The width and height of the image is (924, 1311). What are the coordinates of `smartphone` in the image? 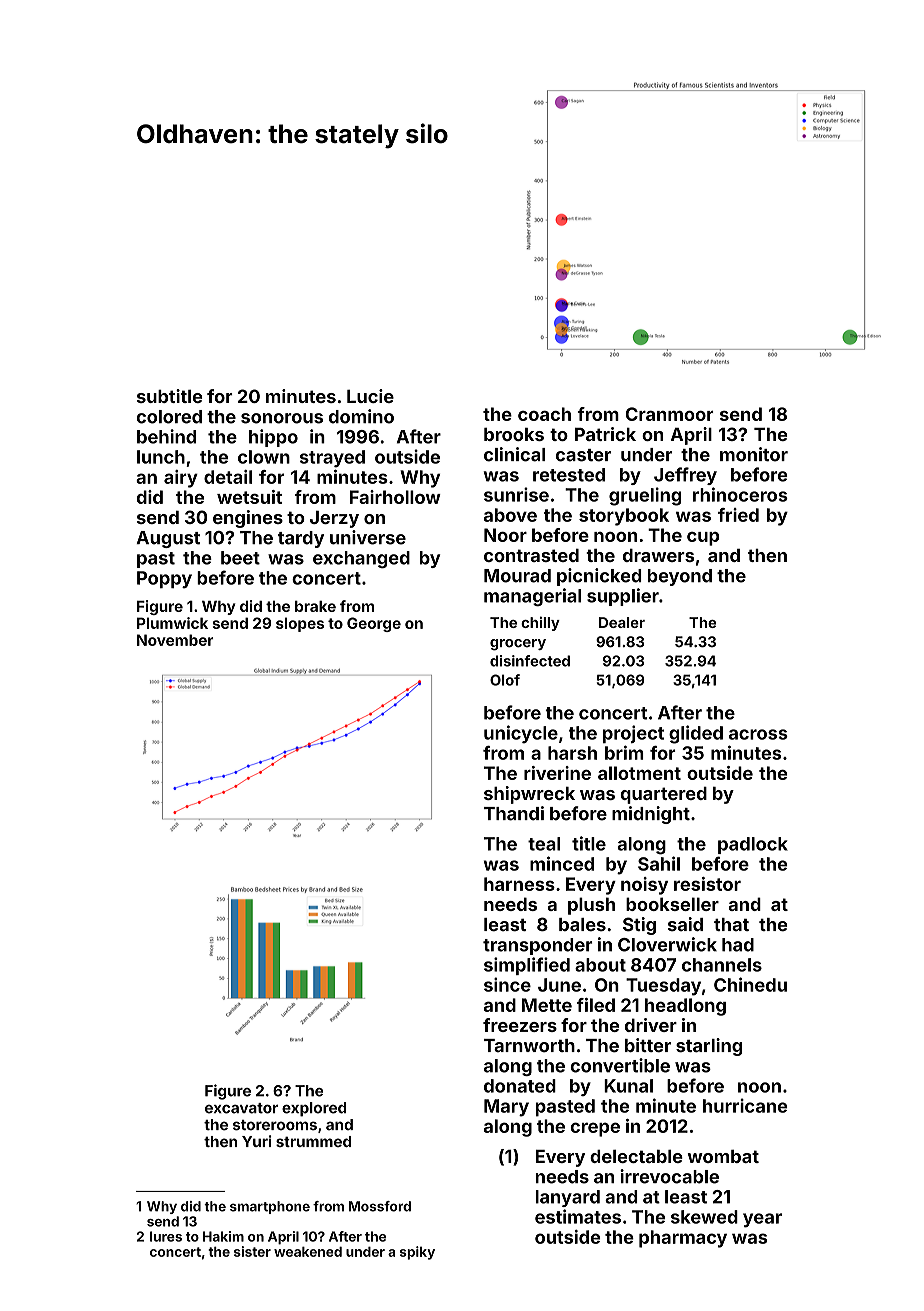 It's located at (270, 1207).
